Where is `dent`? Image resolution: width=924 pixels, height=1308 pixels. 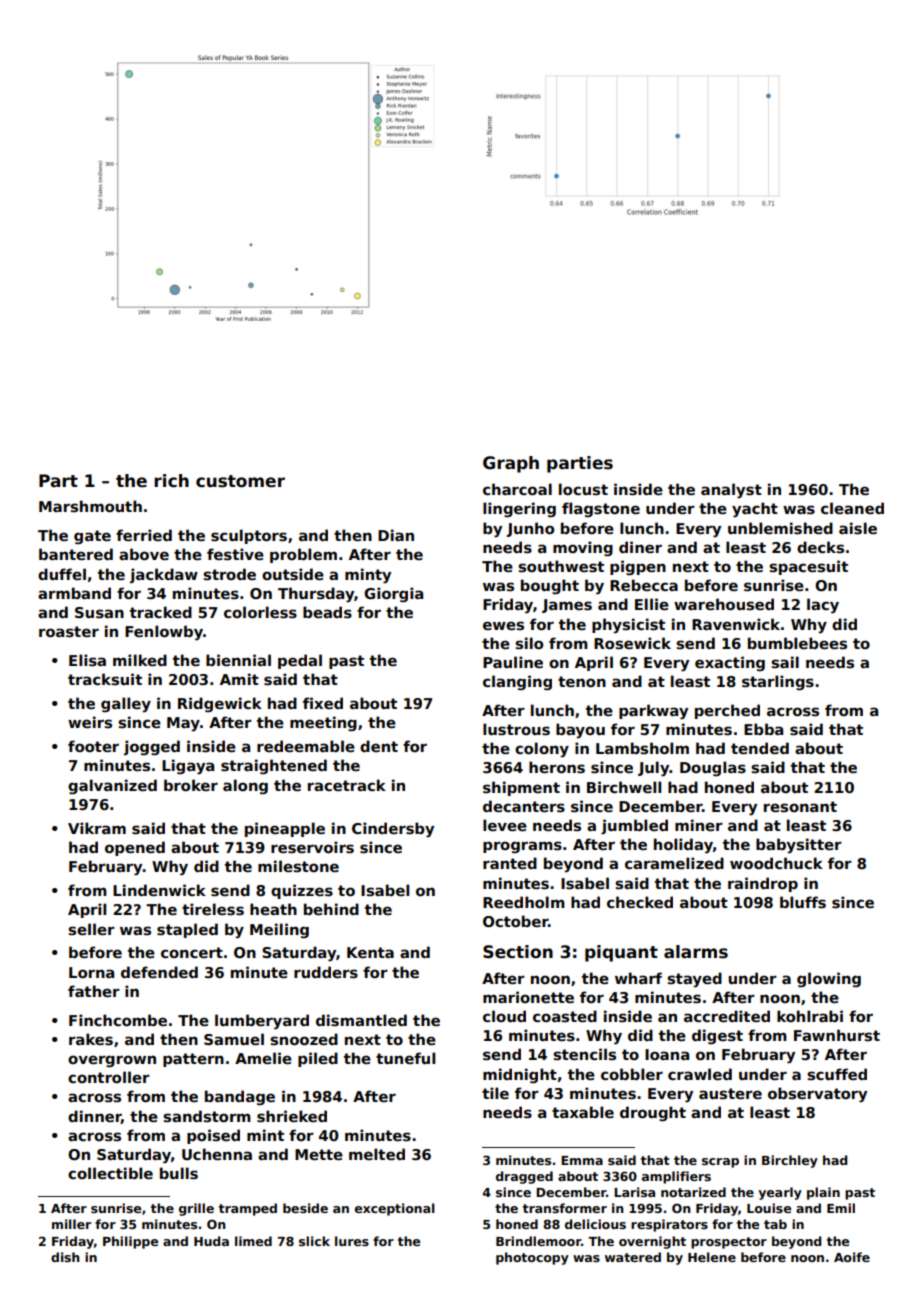
dent is located at coordinates (379, 746).
